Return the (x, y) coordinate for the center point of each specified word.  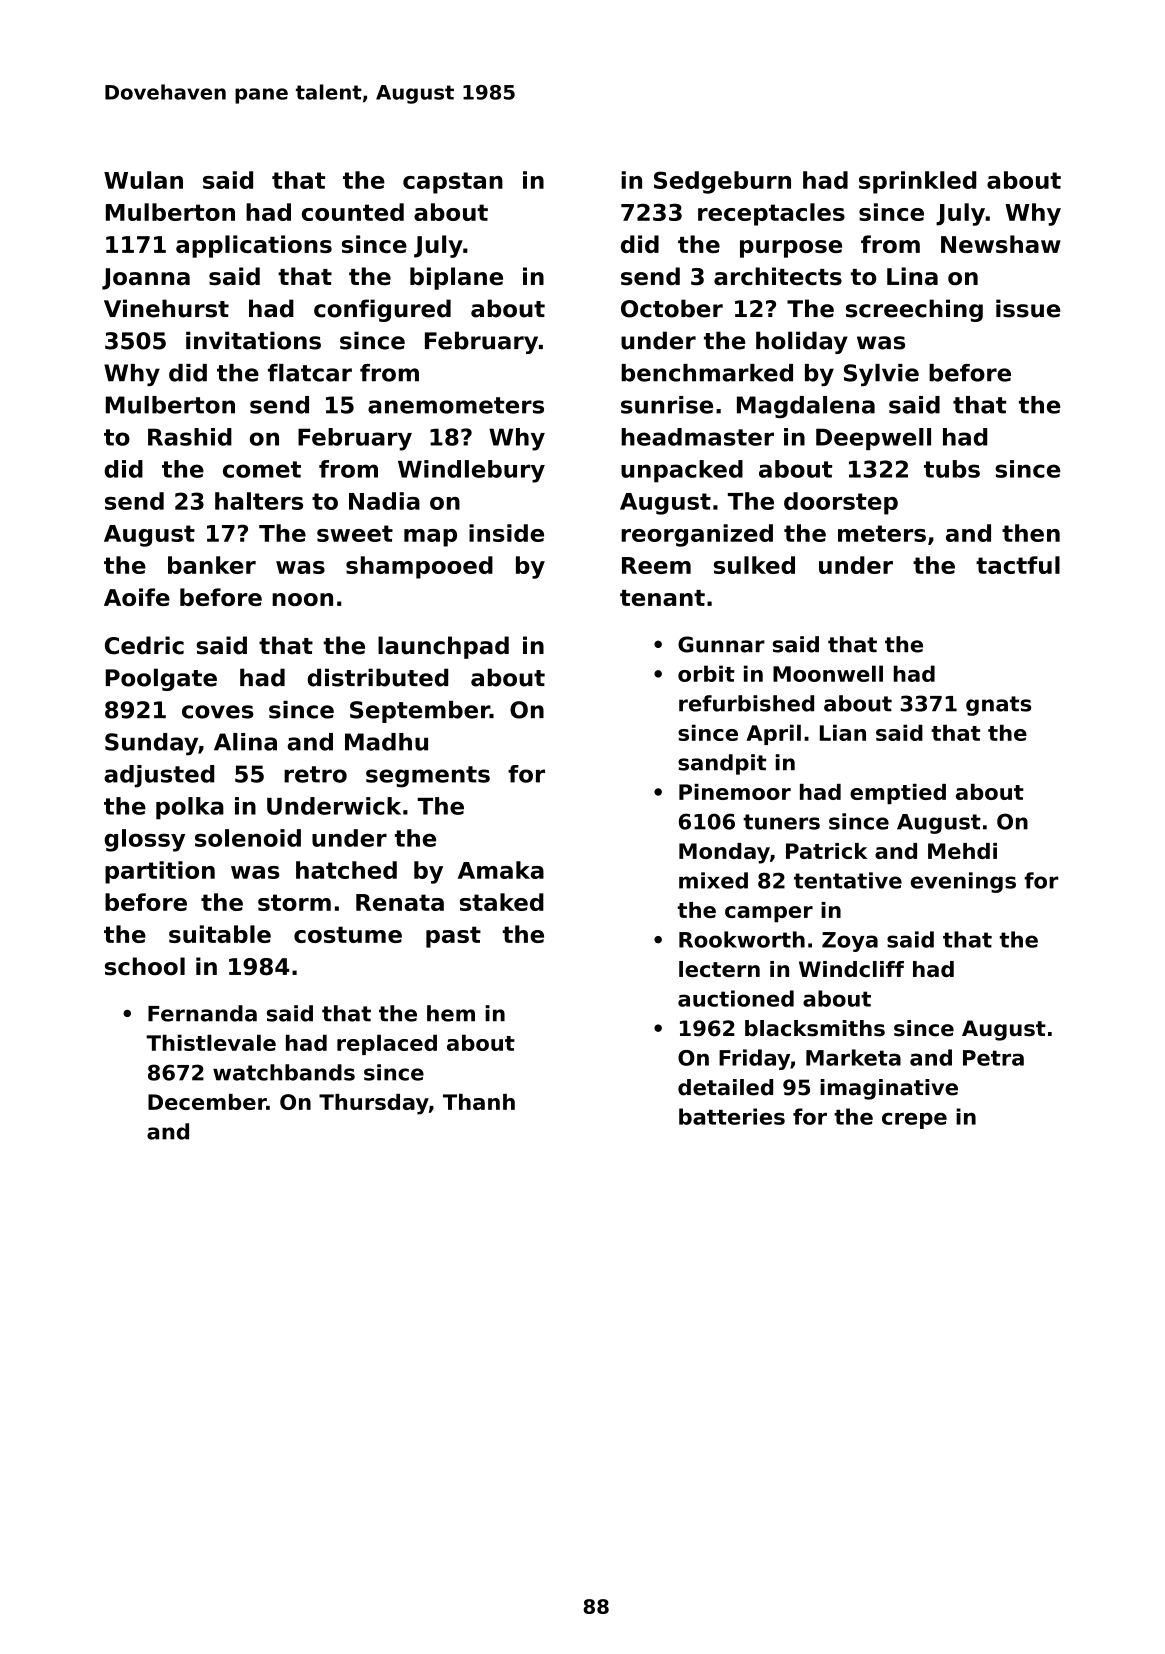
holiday (802, 342)
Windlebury (471, 471)
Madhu (386, 742)
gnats (998, 706)
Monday (724, 853)
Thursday (374, 1104)
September (420, 712)
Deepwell (873, 439)
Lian (843, 732)
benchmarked (707, 373)
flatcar (310, 373)
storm (294, 902)
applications (254, 246)
